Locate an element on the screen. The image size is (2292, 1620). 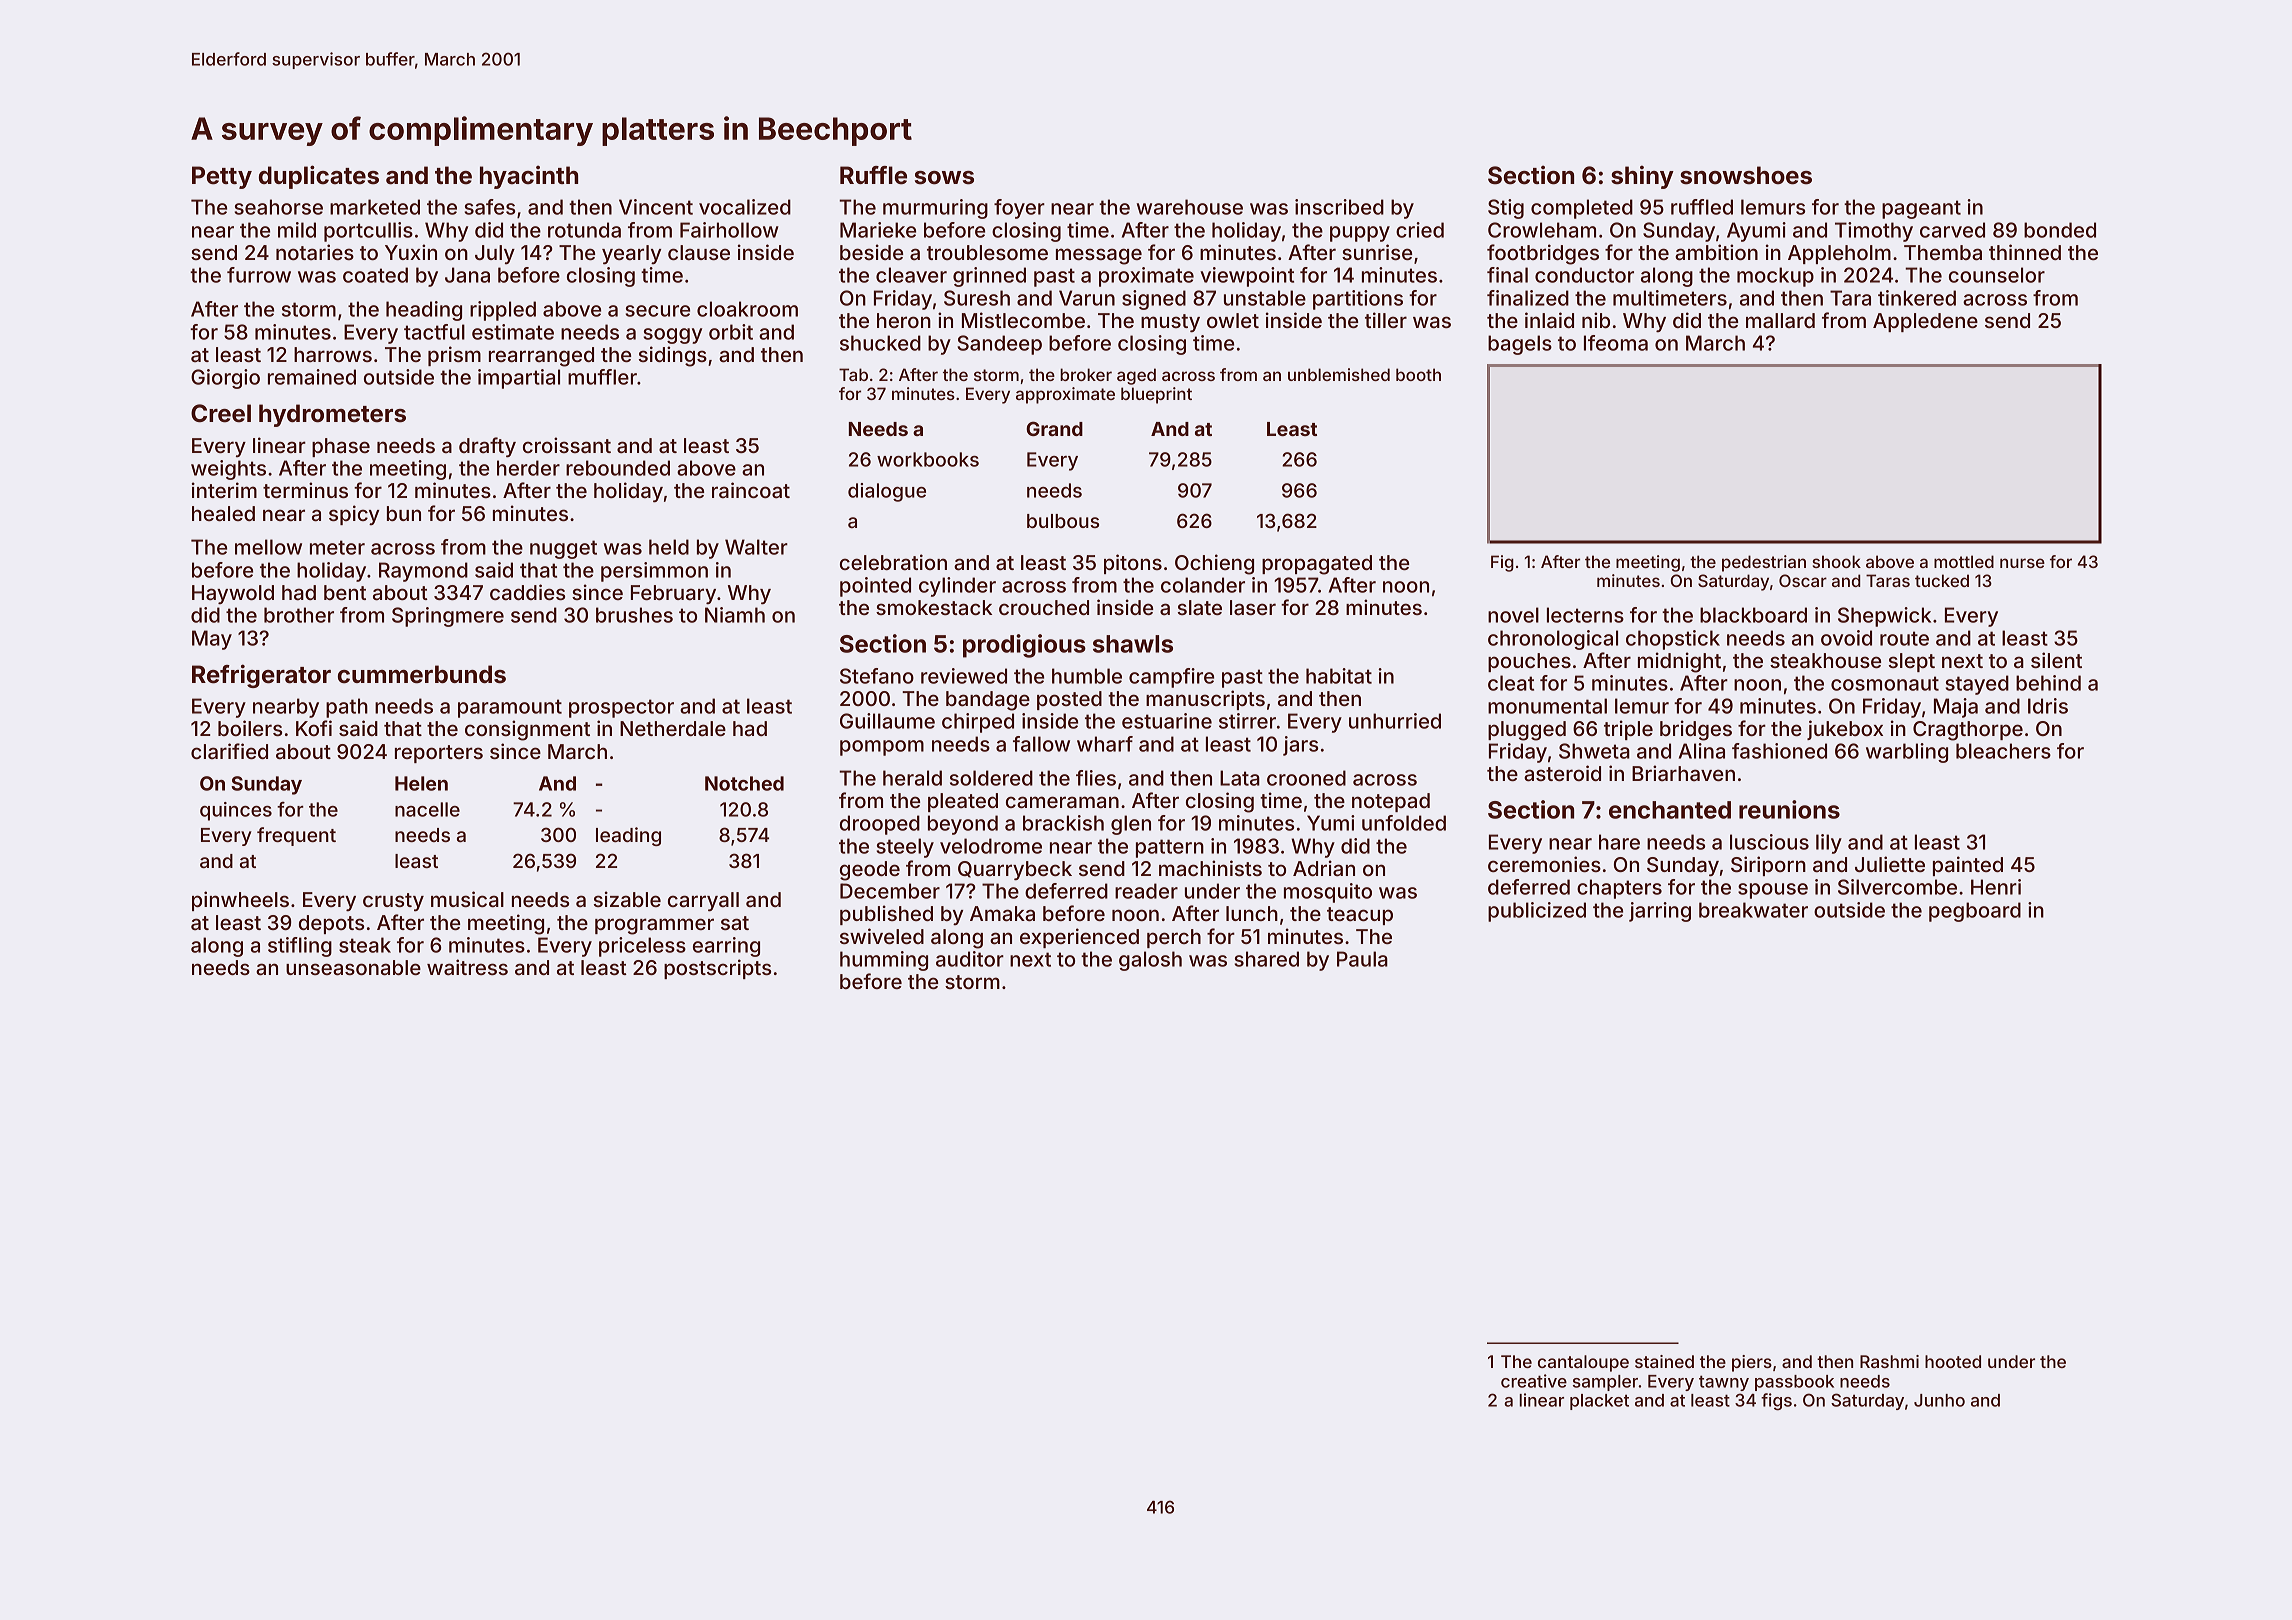
unseasonable is located at coordinates (353, 968).
